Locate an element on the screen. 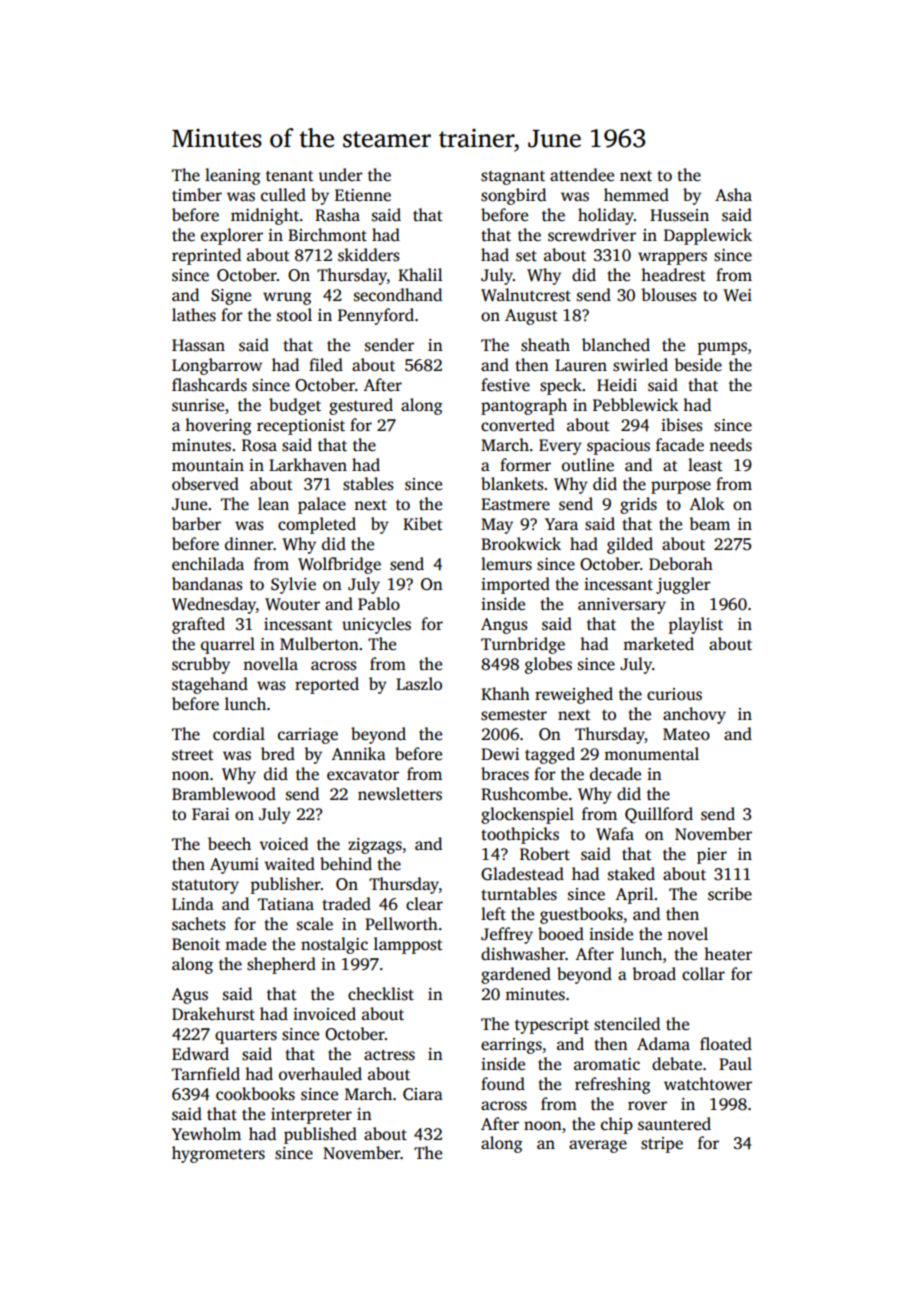 This screenshot has width=924, height=1311. overhauled is located at coordinates (320, 1074).
